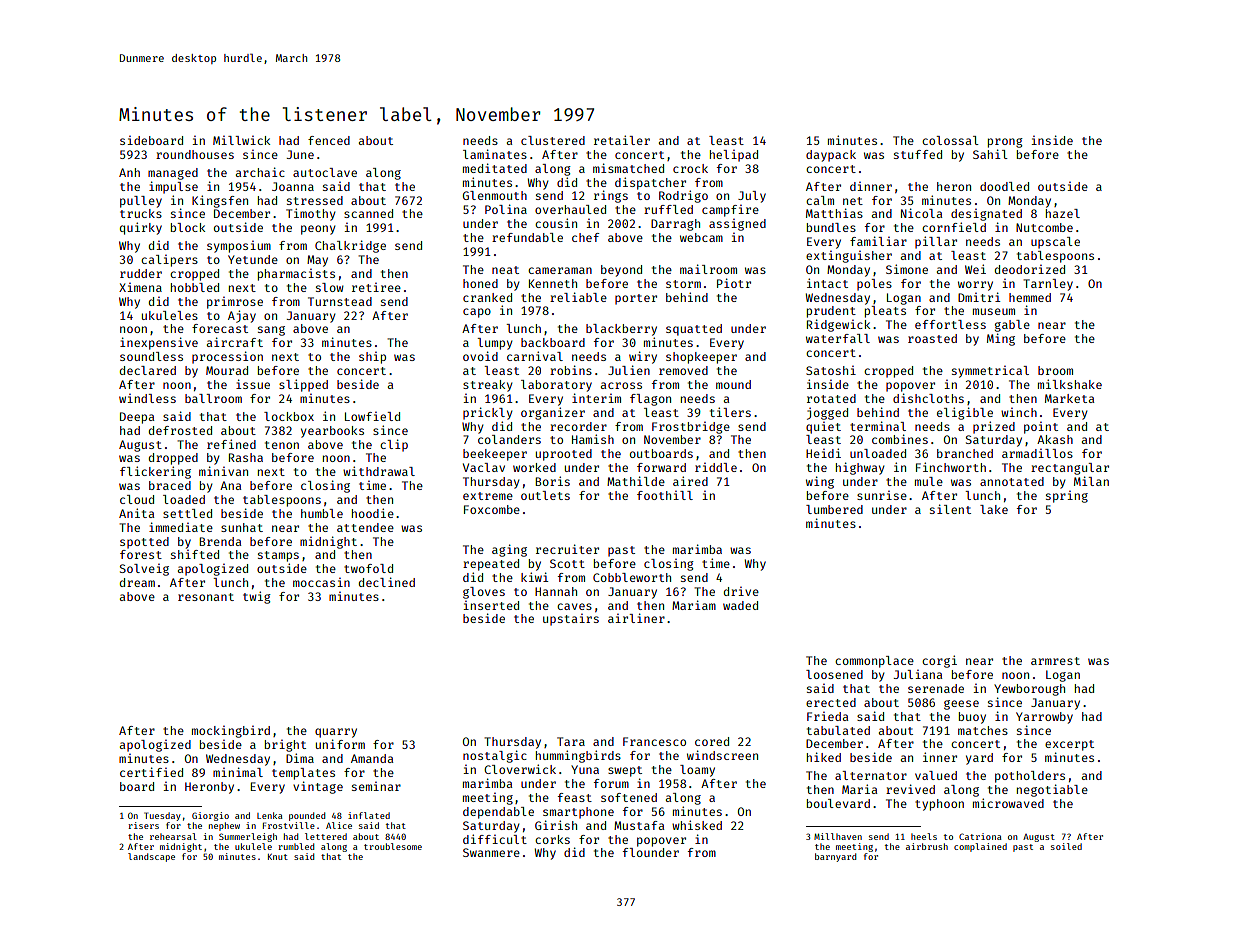 This page has height=952, width=1233. Describe the element at coordinates (148, 370) in the page. I see `declared` at that location.
